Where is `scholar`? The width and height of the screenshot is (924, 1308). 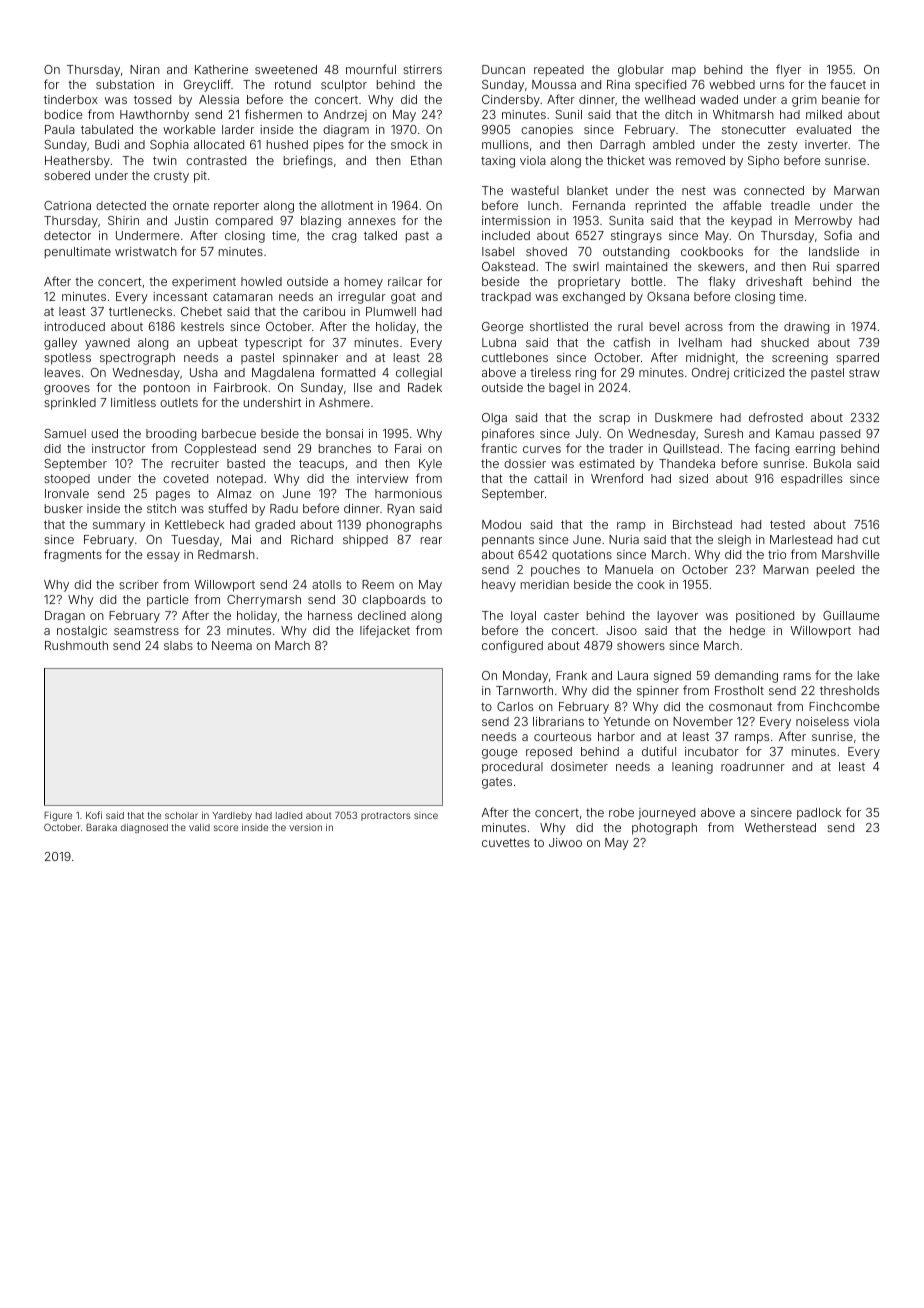
scholar is located at coordinates (181, 815).
